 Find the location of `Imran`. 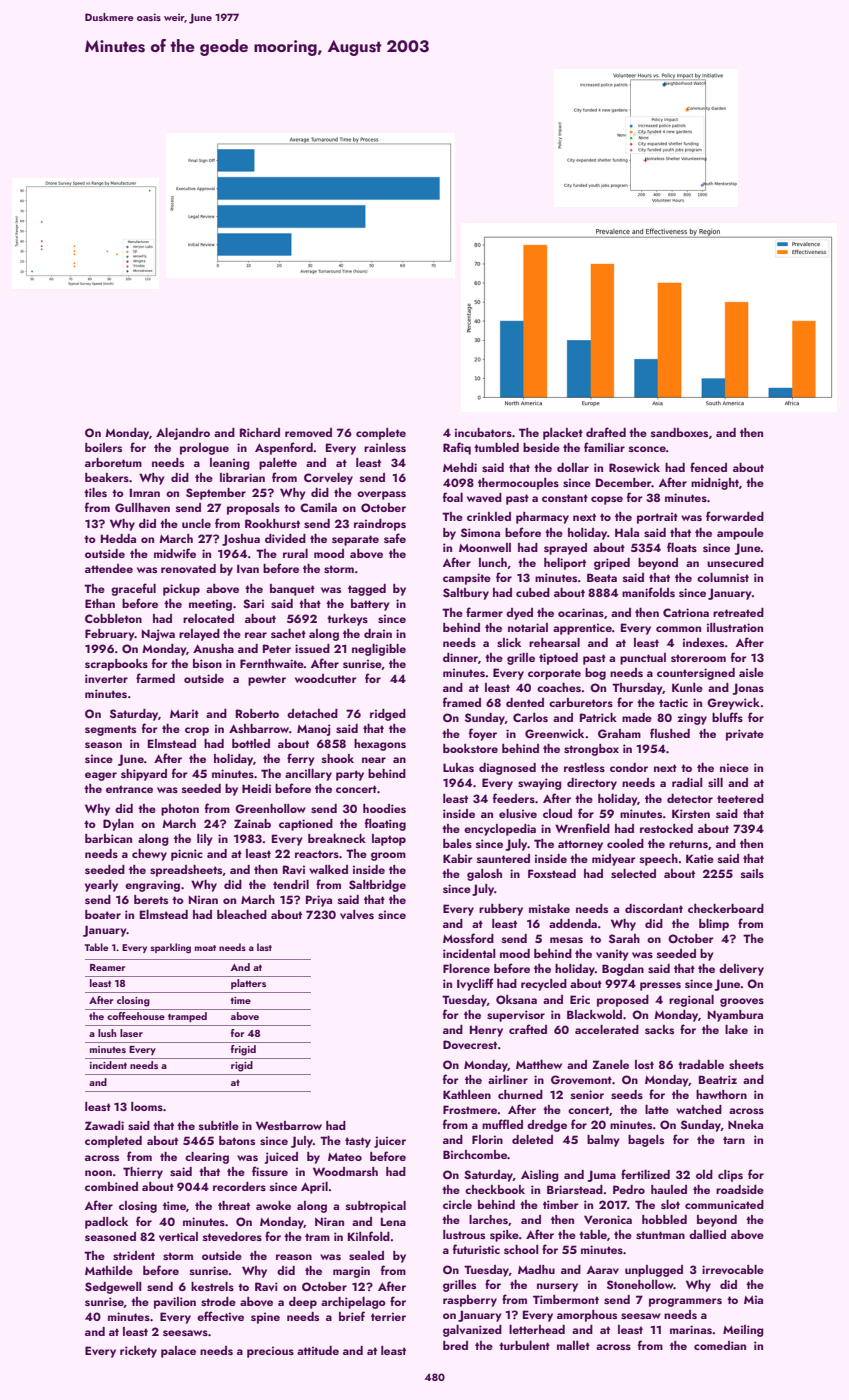

Imran is located at coordinates (145, 492).
